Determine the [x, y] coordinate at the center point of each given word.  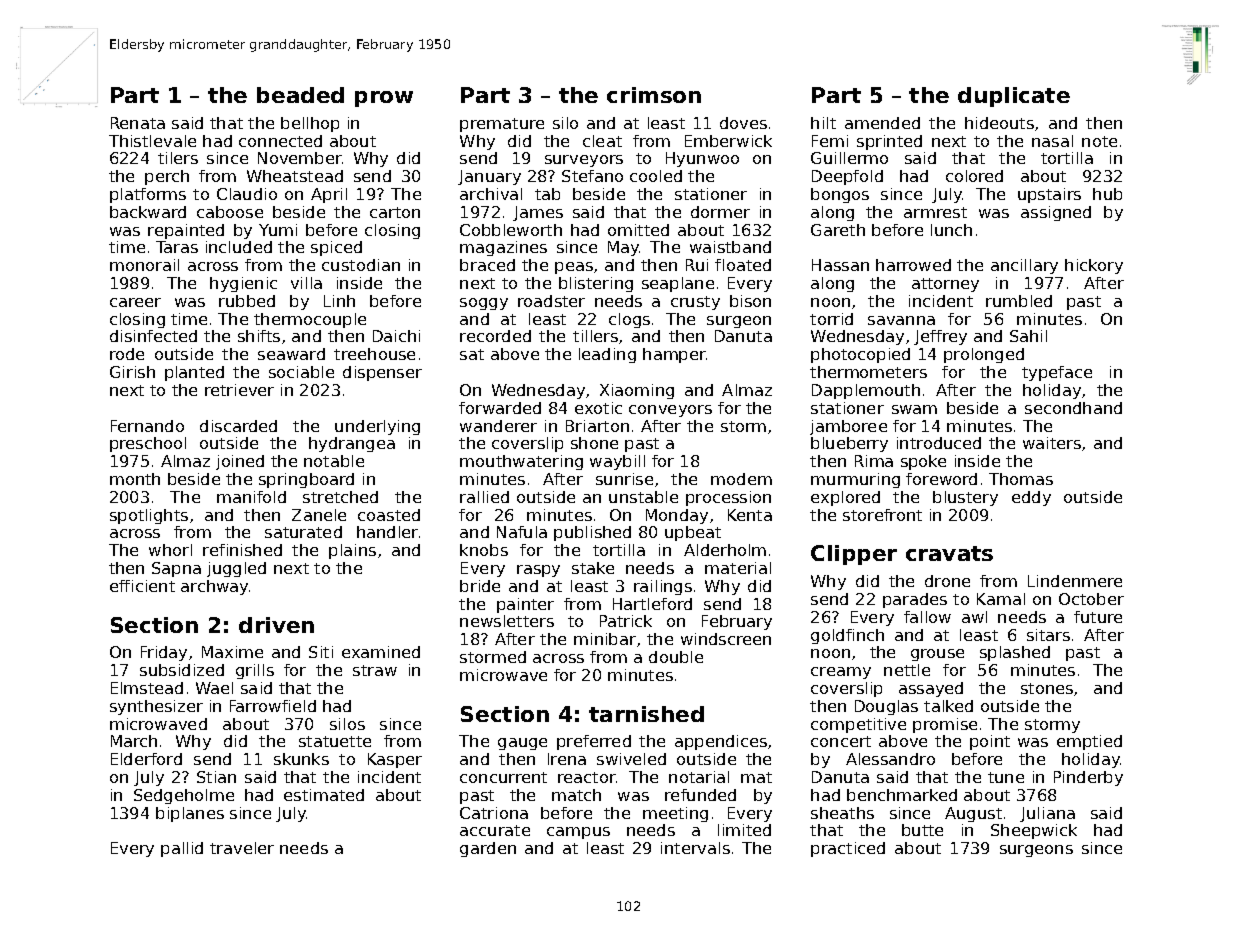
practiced [848, 849]
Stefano [592, 176]
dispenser [382, 373]
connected [280, 141]
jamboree [848, 427]
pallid [182, 849]
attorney [945, 285]
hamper [674, 355]
